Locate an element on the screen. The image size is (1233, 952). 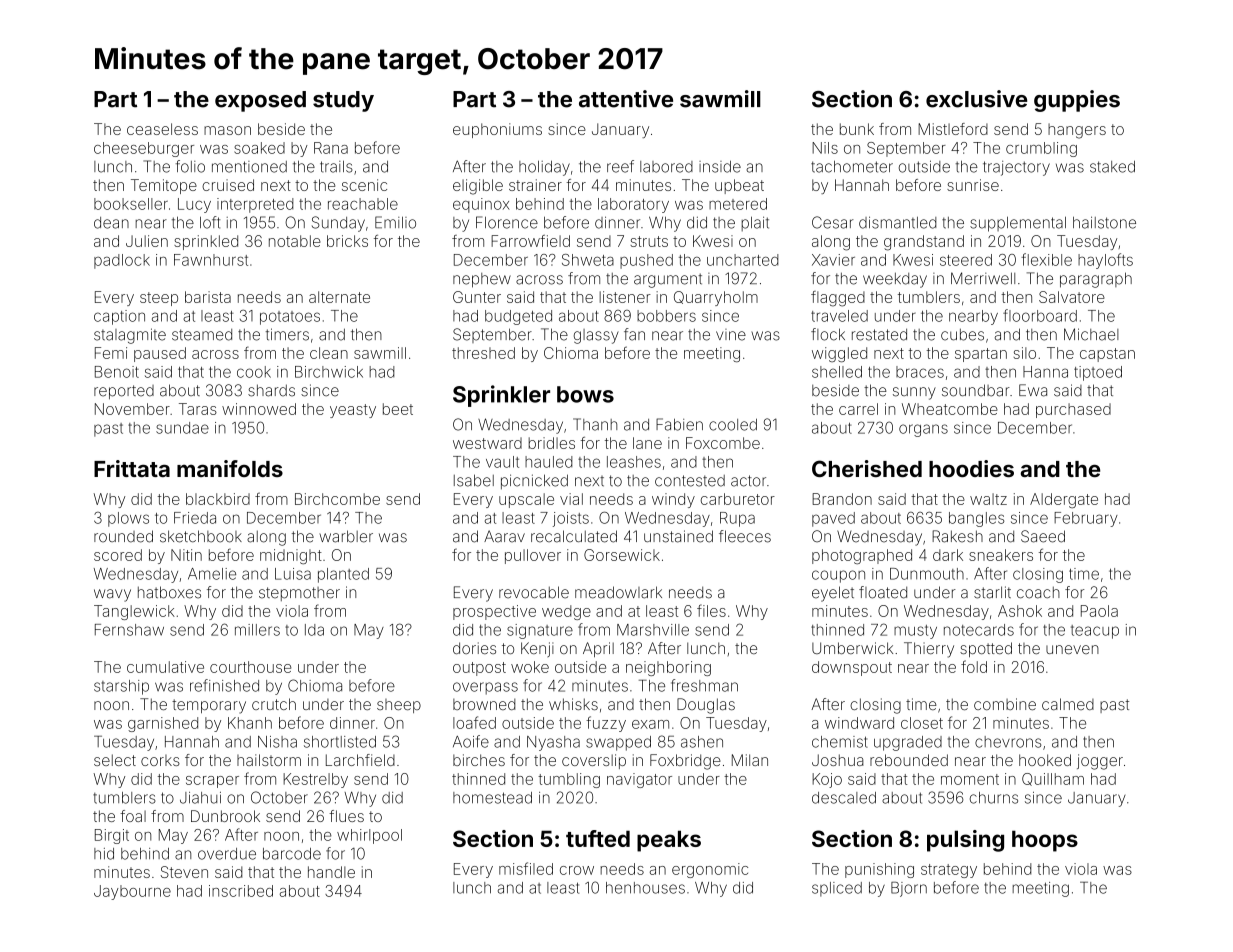
Jaybourne is located at coordinates (132, 892).
